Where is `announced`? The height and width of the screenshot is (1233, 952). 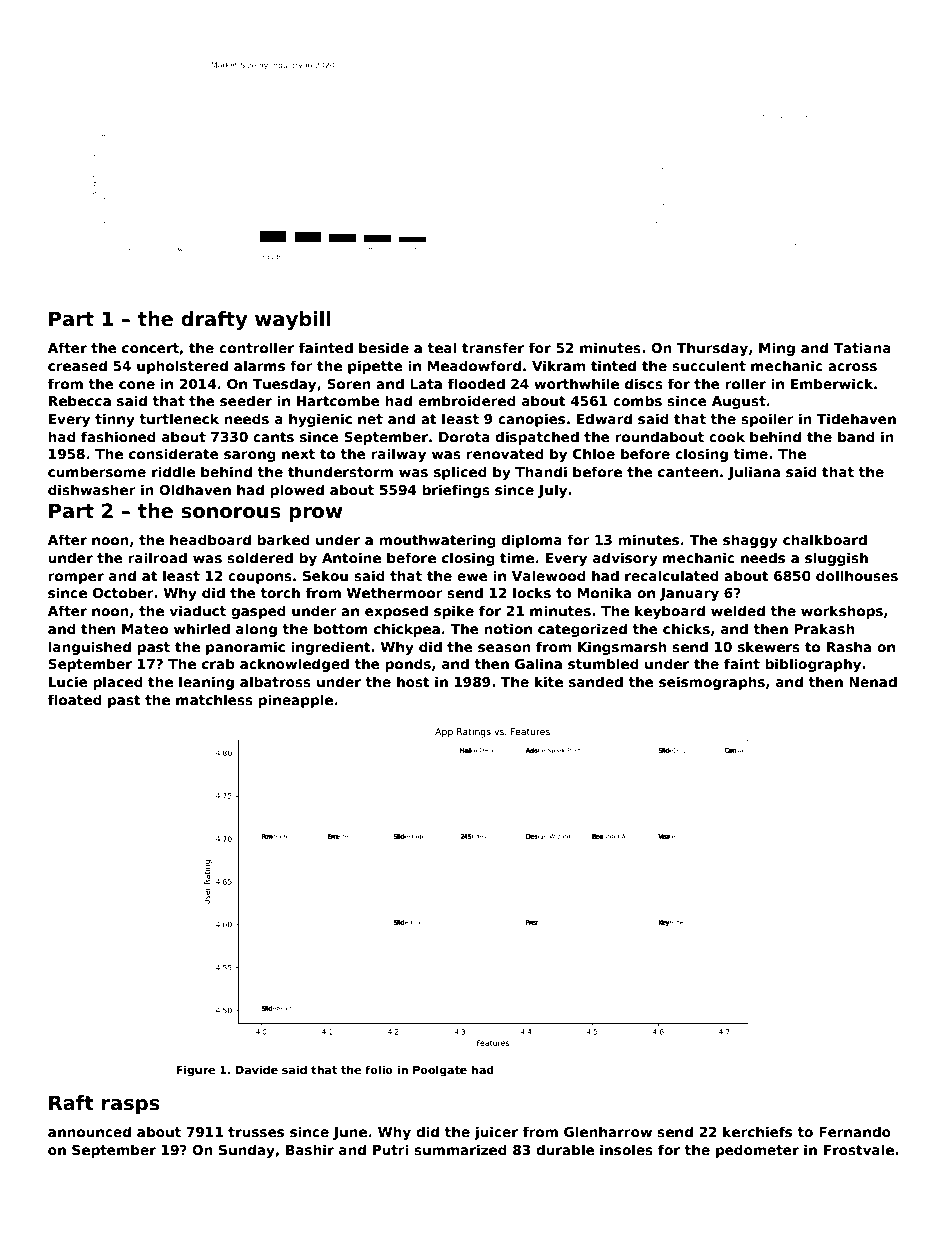
announced is located at coordinates (89, 1131).
